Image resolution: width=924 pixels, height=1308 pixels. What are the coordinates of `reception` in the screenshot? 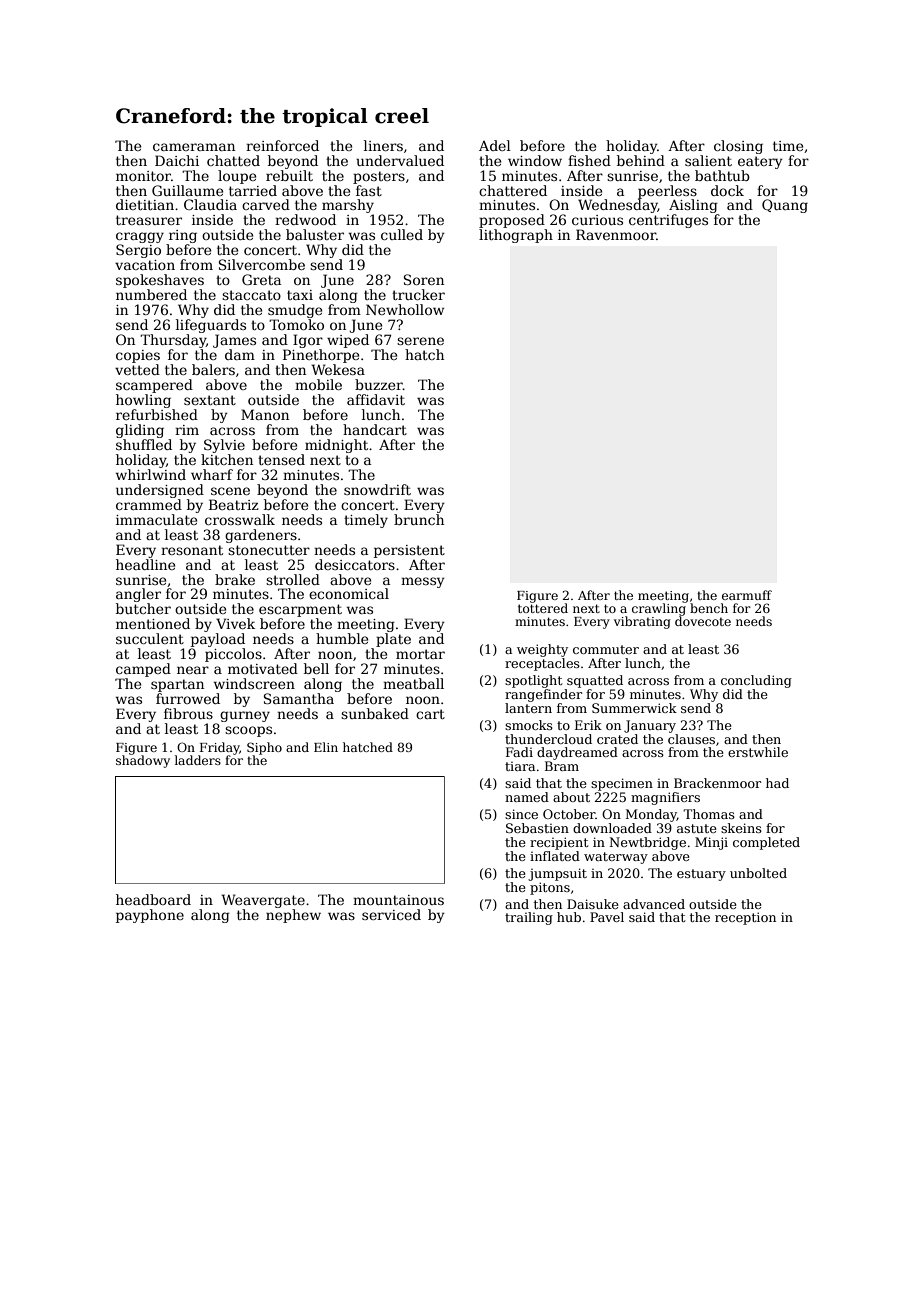 It's located at (745, 918).
